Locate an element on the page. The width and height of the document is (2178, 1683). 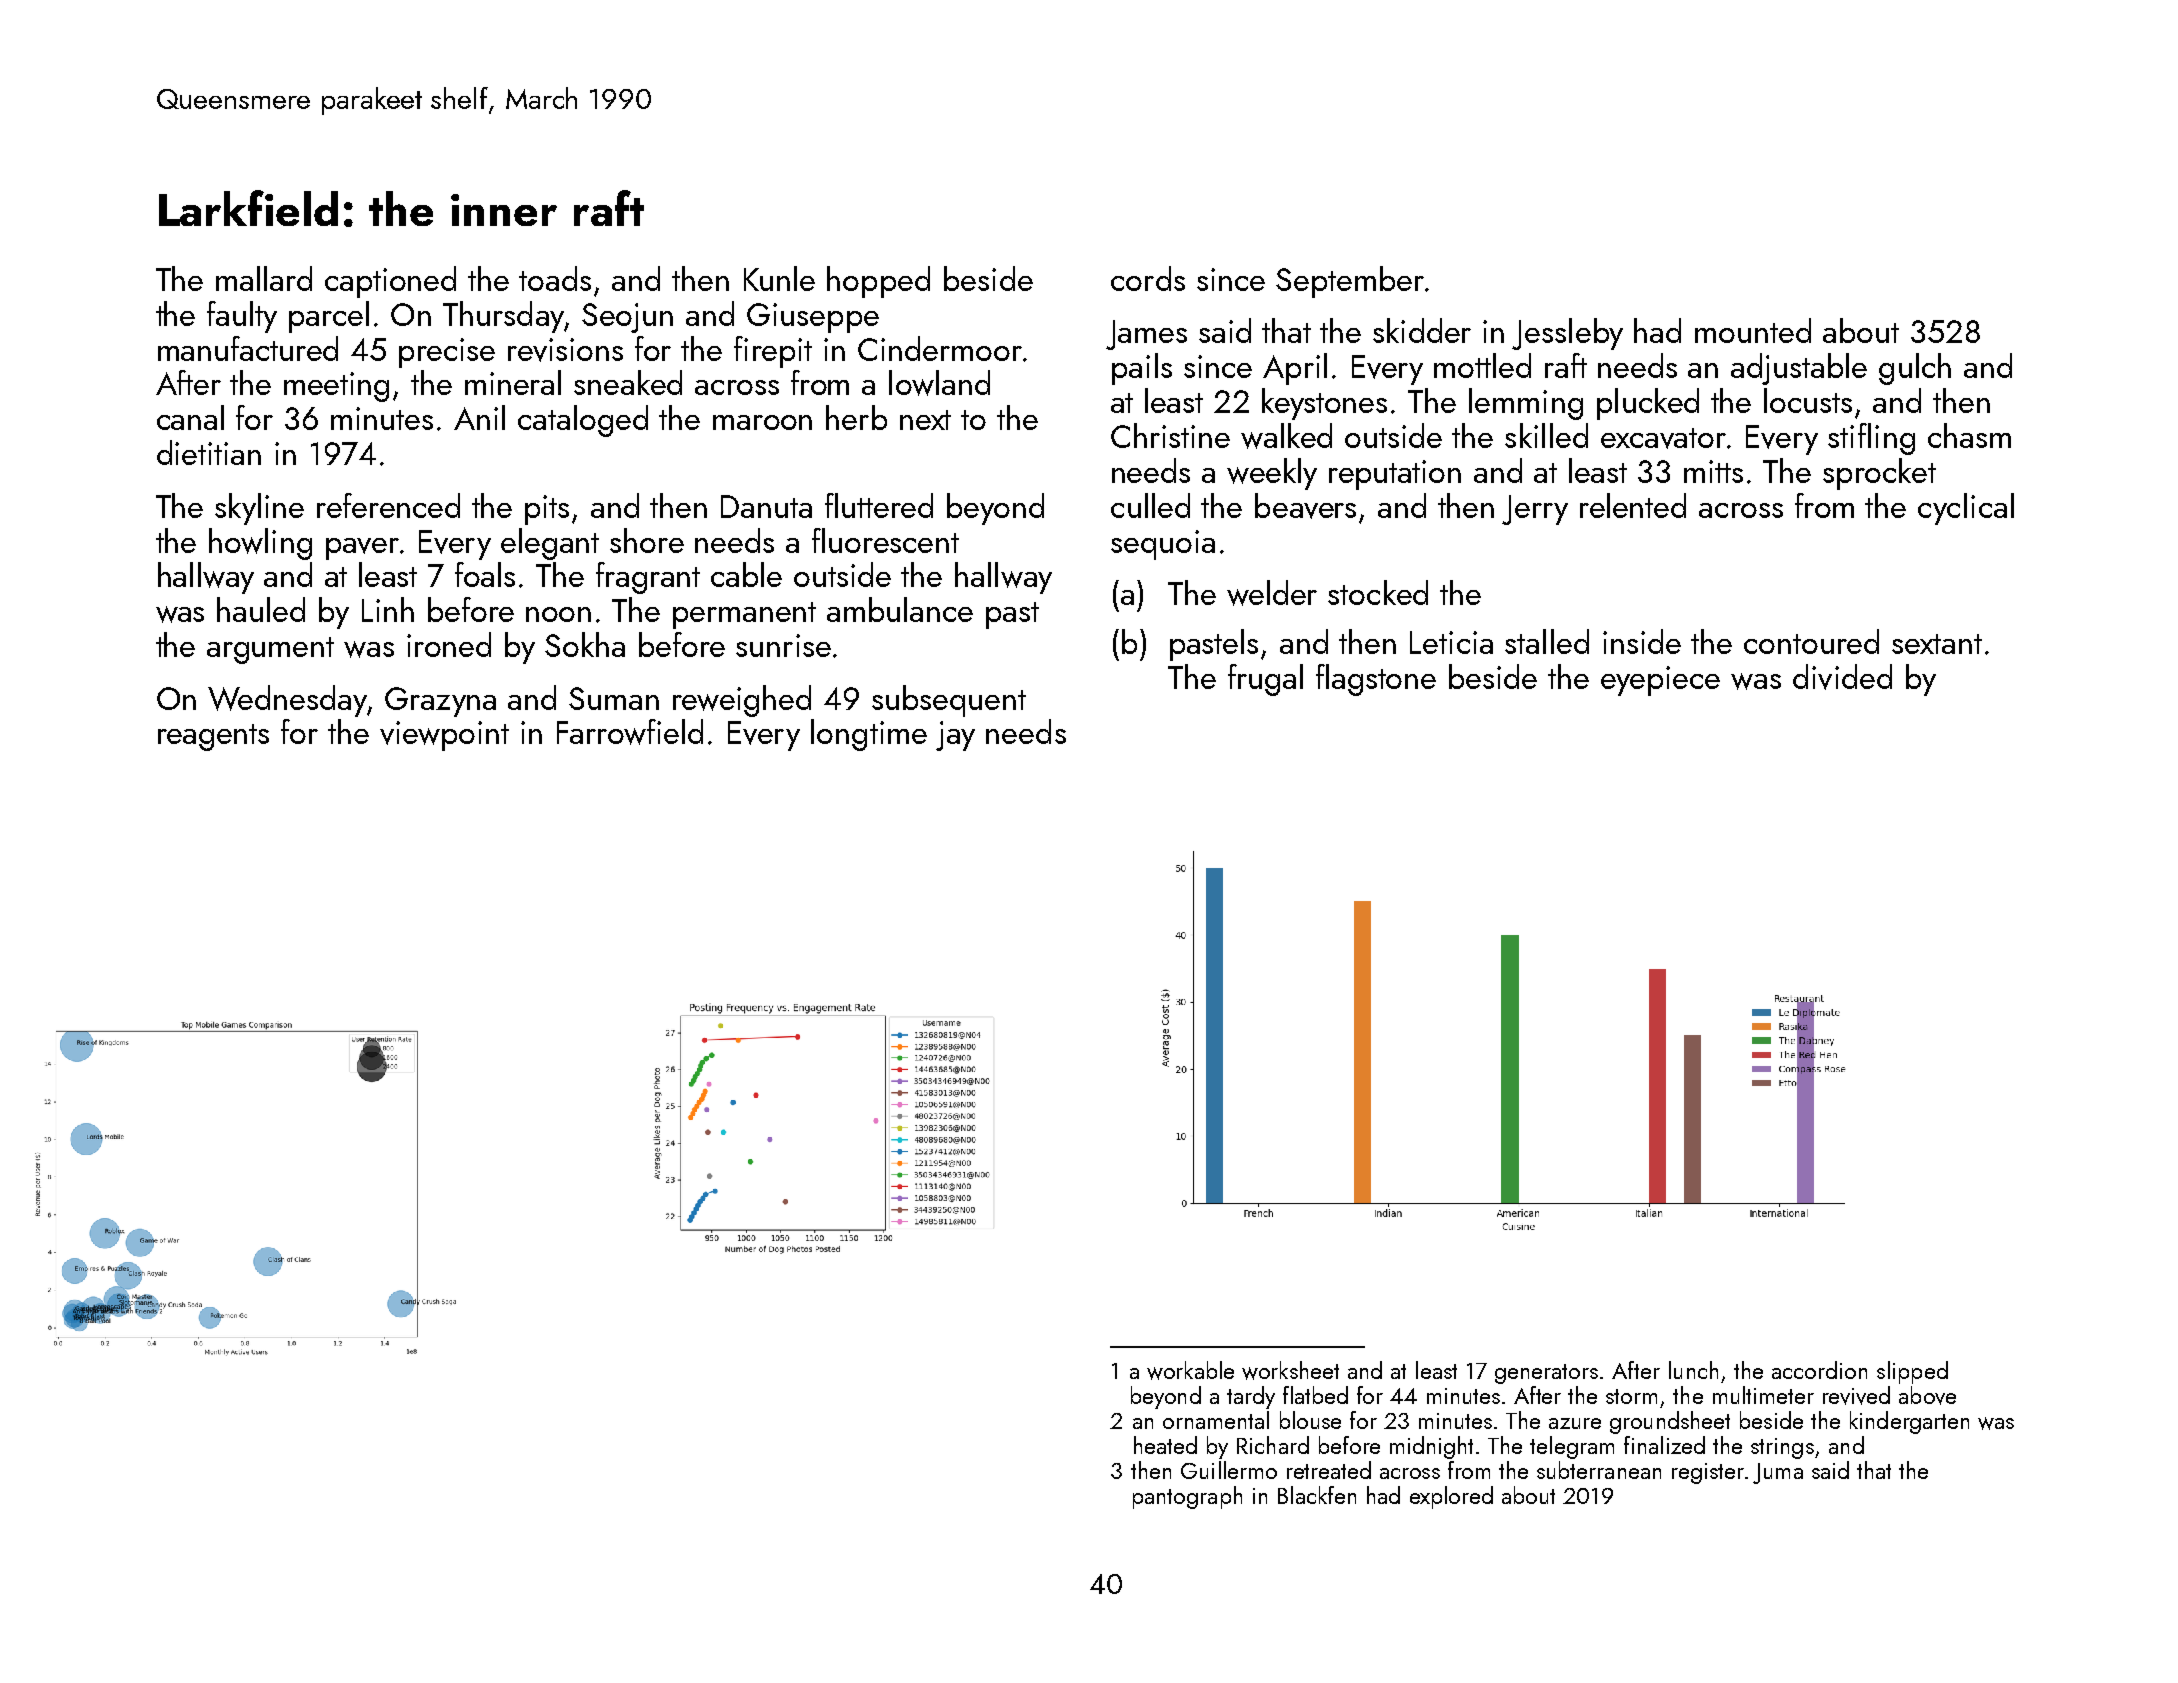
flagstone is located at coordinates (1376, 680).
